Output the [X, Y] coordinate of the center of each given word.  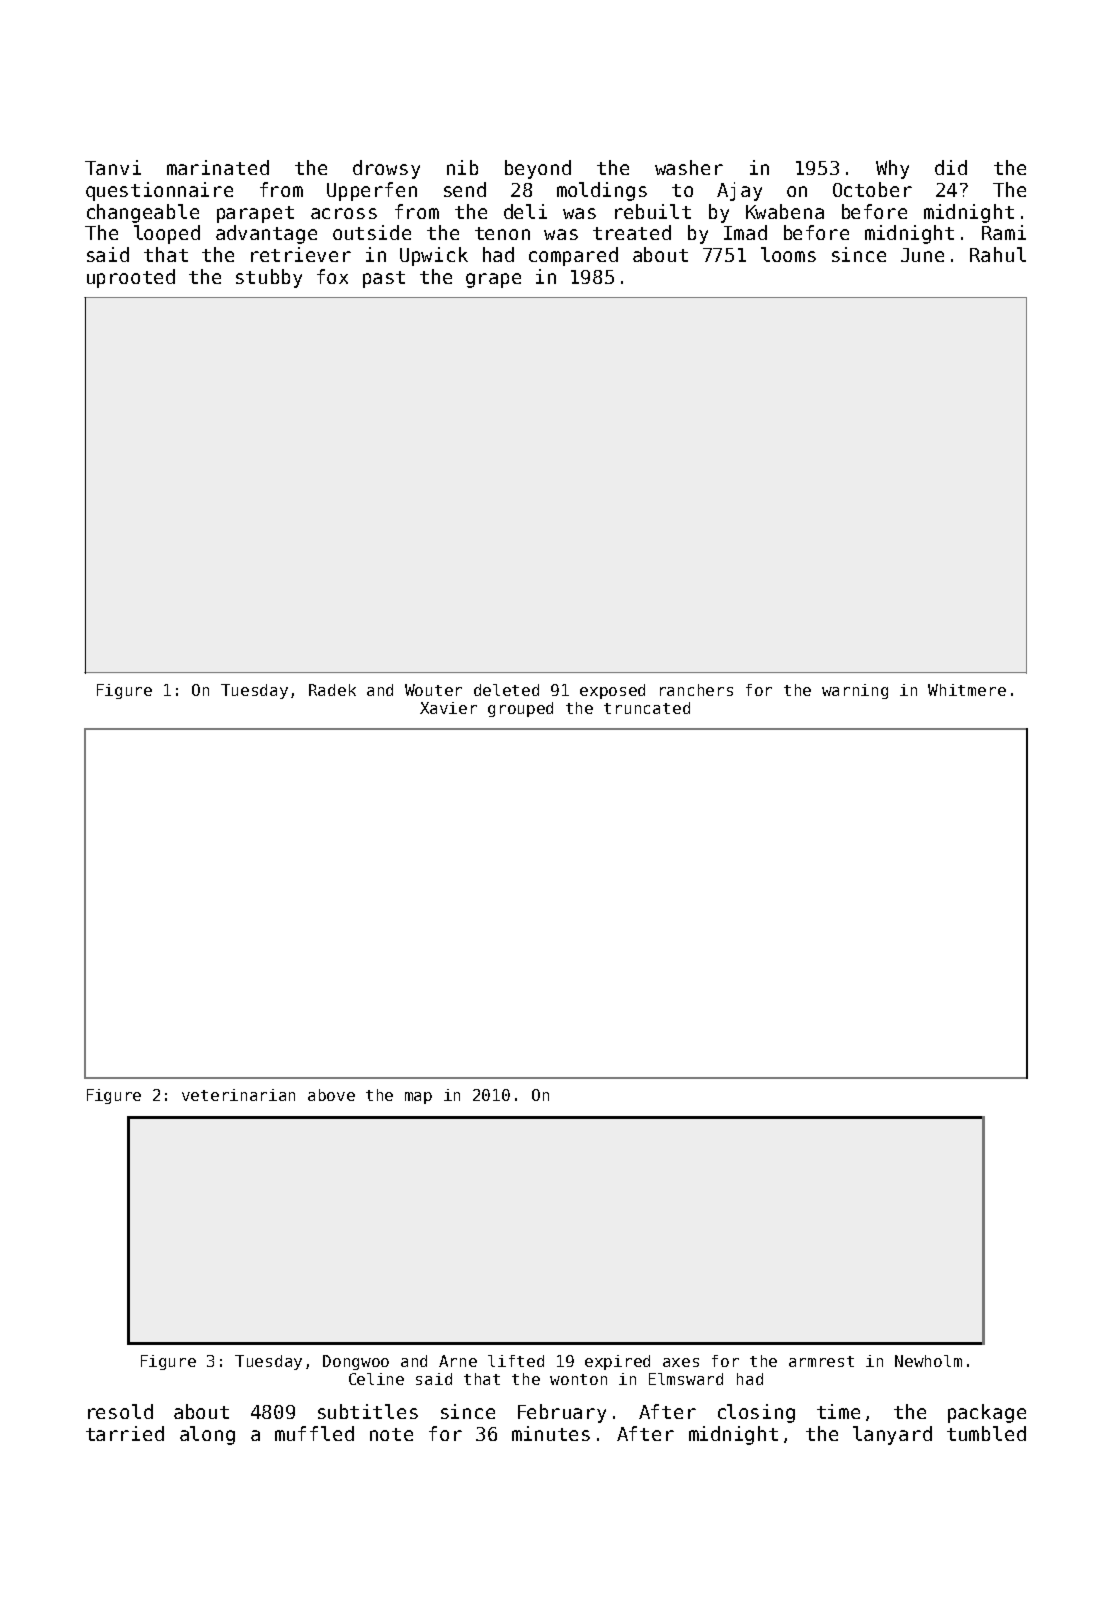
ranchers [696, 690]
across [344, 213]
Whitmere [967, 690]
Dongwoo [356, 1362]
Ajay [739, 191]
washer [689, 167]
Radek [332, 690]
